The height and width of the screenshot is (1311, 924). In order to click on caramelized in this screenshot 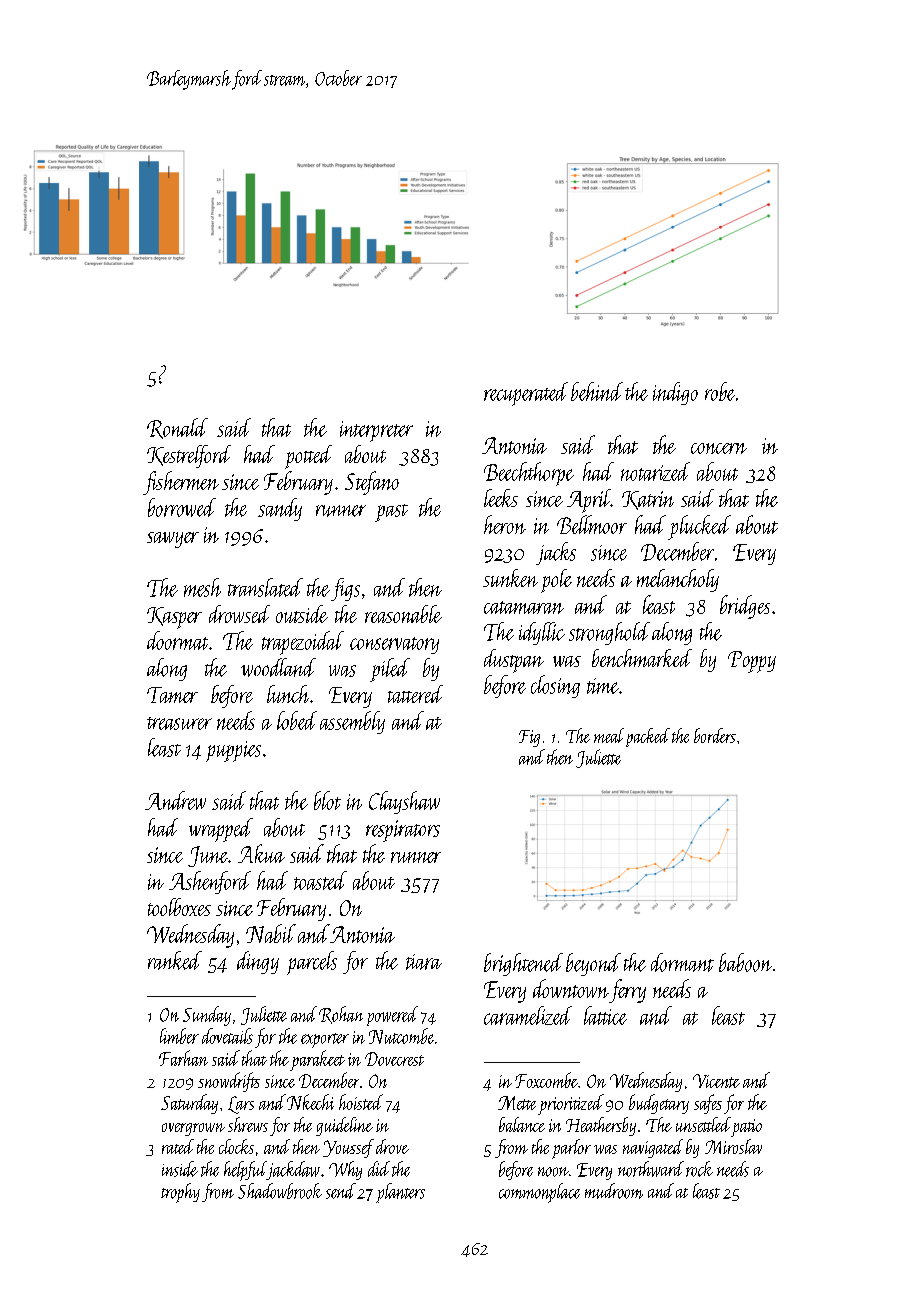, I will do `click(528, 1015)`.
